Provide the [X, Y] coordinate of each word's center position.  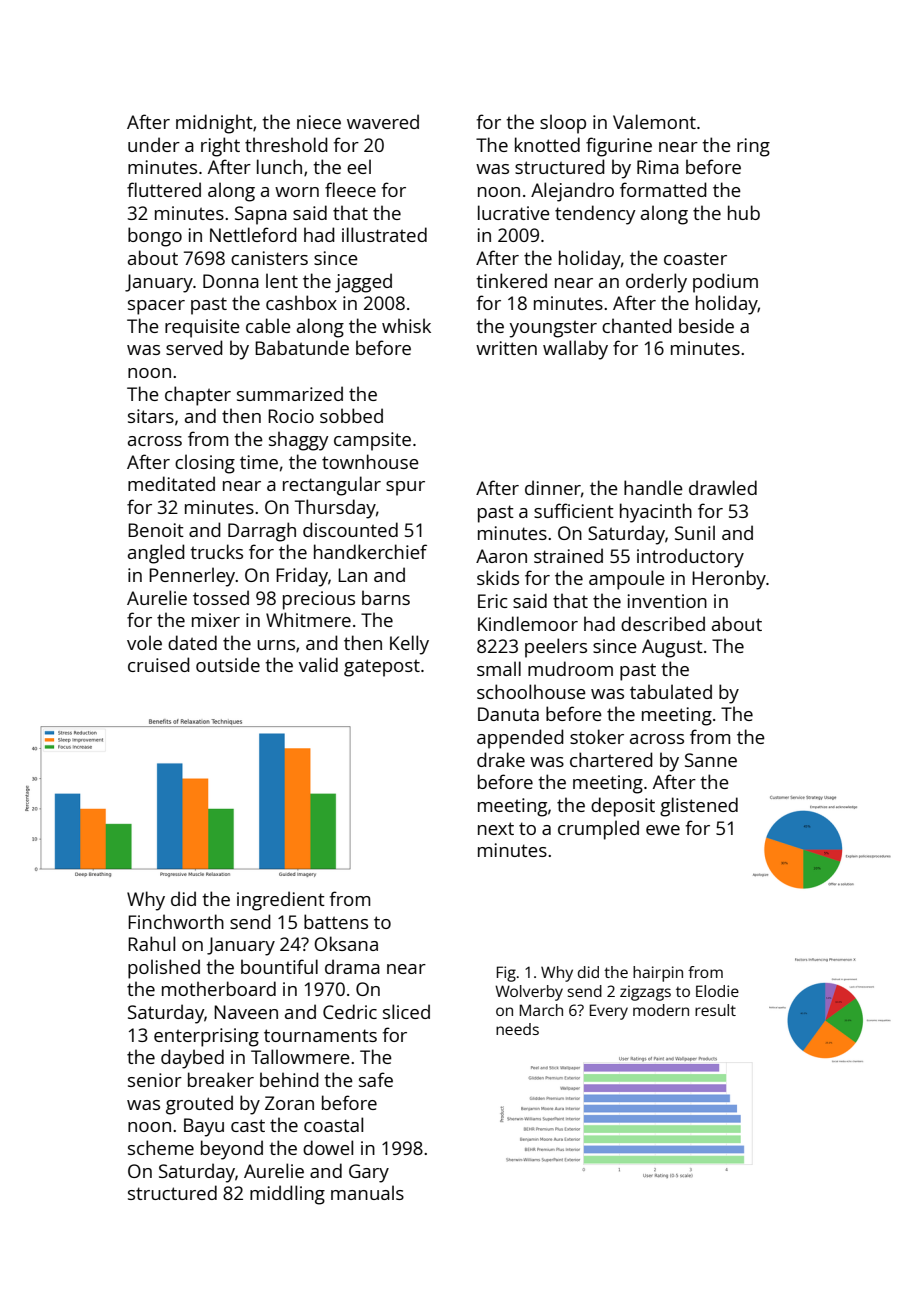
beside [706, 325]
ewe [663, 830]
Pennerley [192, 577]
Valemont [654, 121]
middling [287, 1195]
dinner [553, 487]
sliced [406, 1011]
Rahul [151, 943]
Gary [369, 1173]
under [154, 144]
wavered [383, 121]
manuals [367, 1192]
